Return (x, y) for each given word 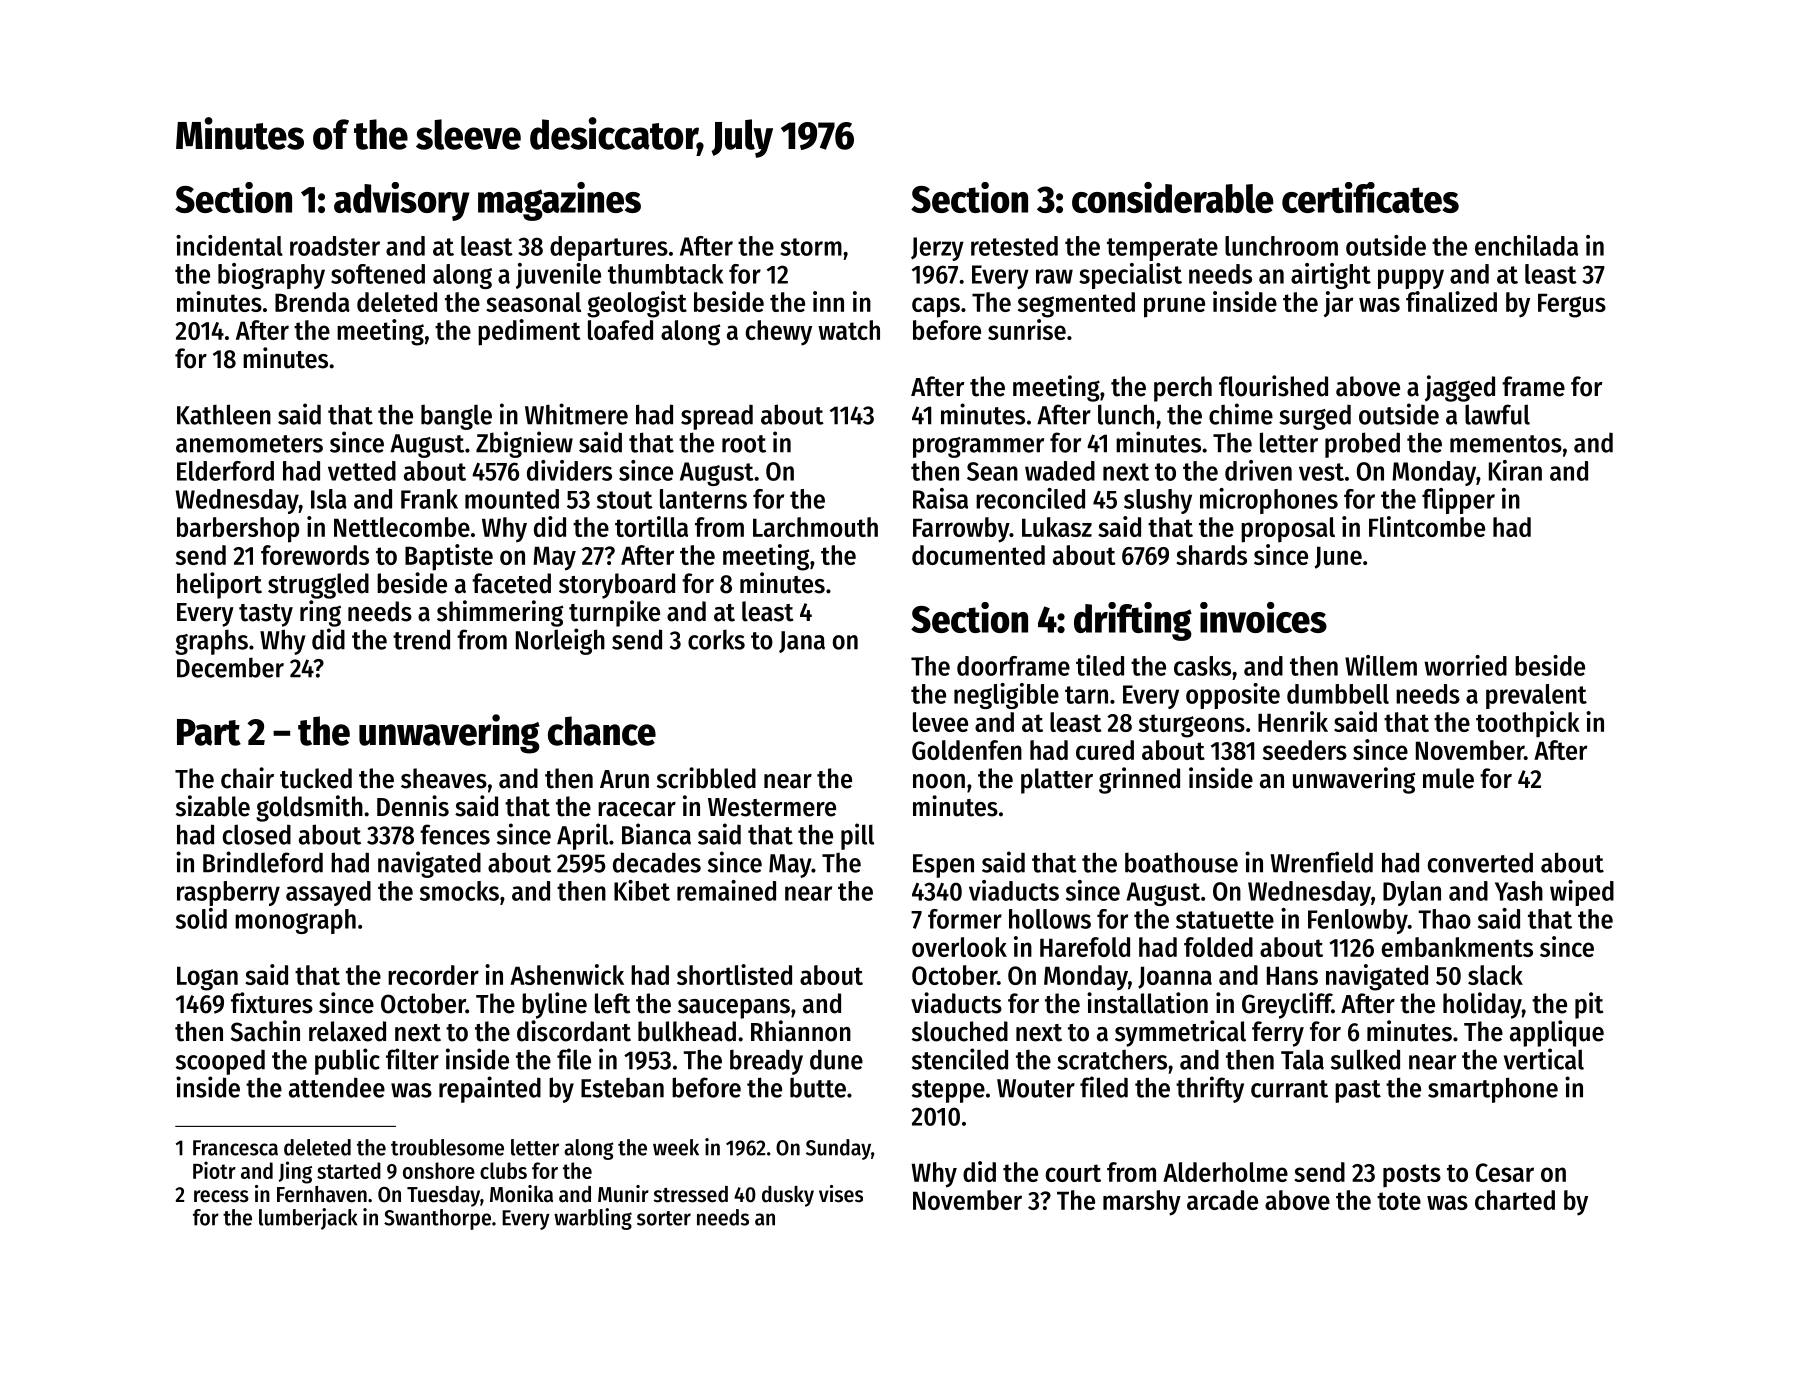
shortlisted (734, 974)
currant (1289, 1089)
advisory (402, 201)
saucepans (734, 1009)
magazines (559, 201)
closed (257, 834)
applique (1557, 1033)
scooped (220, 1062)
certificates (1370, 197)
